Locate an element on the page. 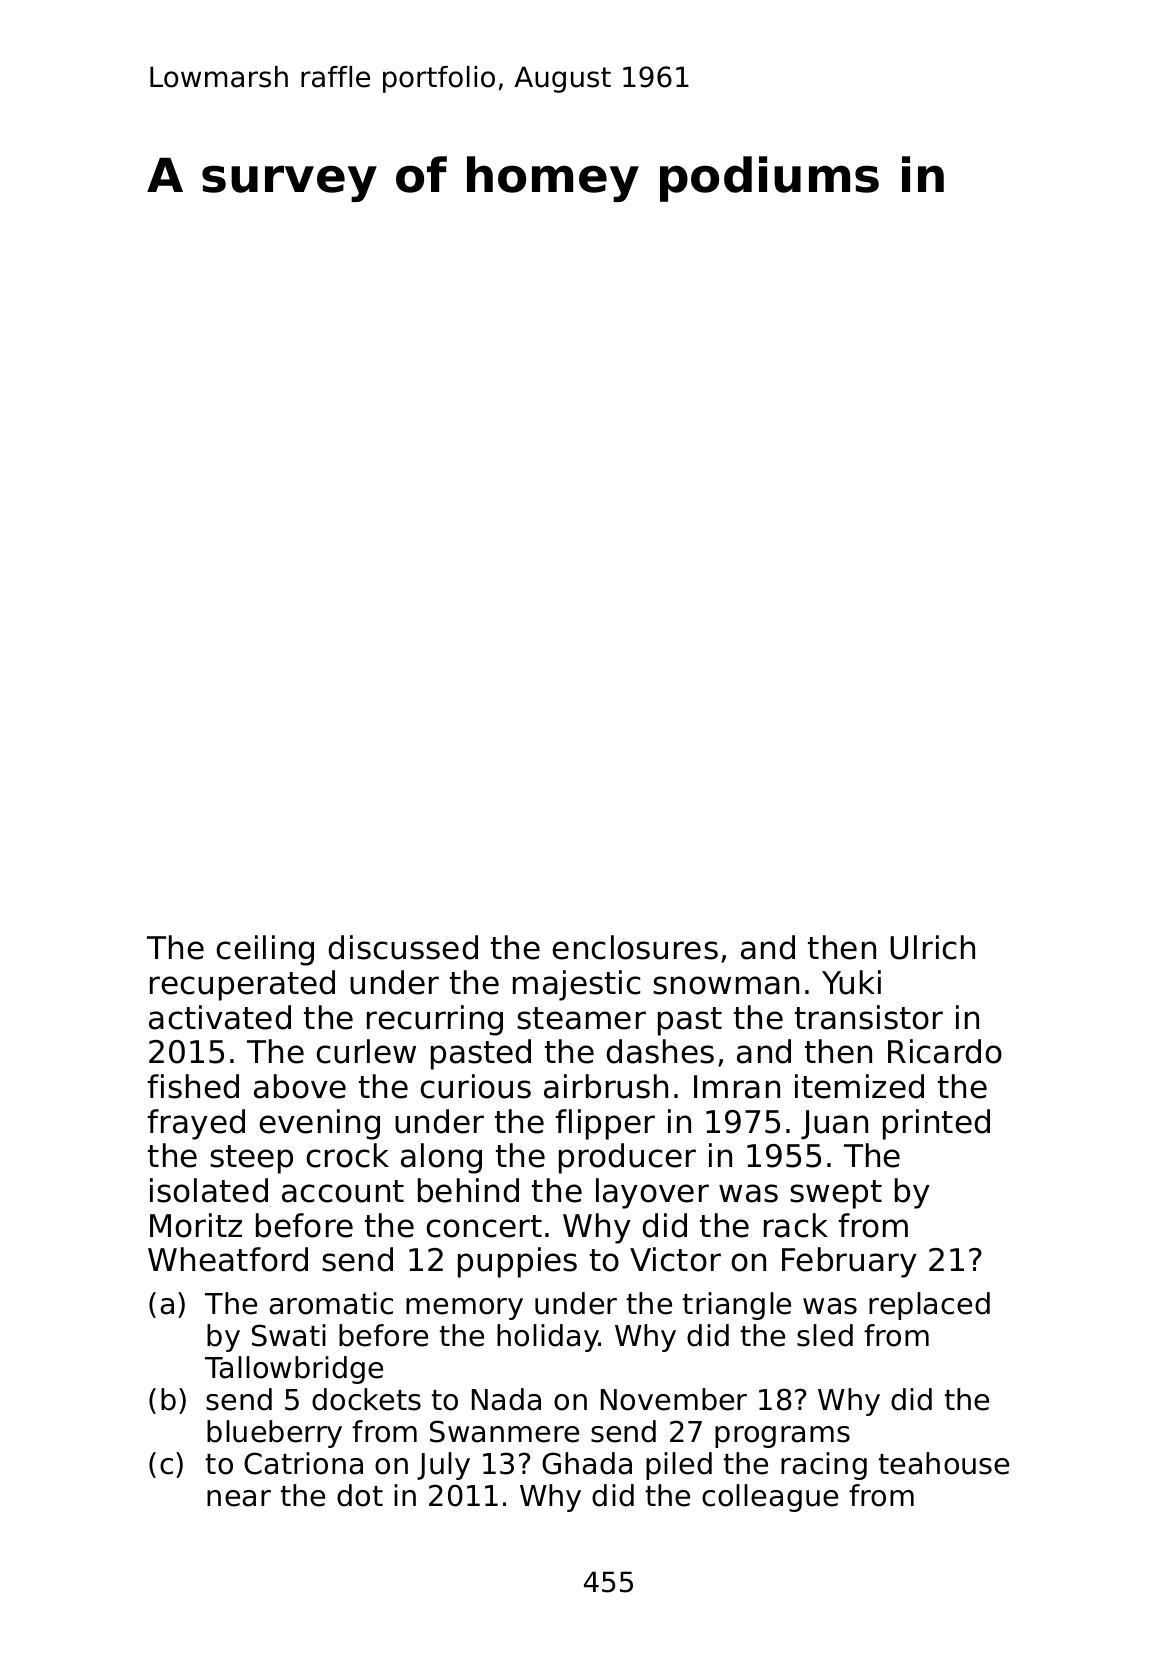 The width and height of the page is (1165, 1654). ceiling is located at coordinates (265, 950).
